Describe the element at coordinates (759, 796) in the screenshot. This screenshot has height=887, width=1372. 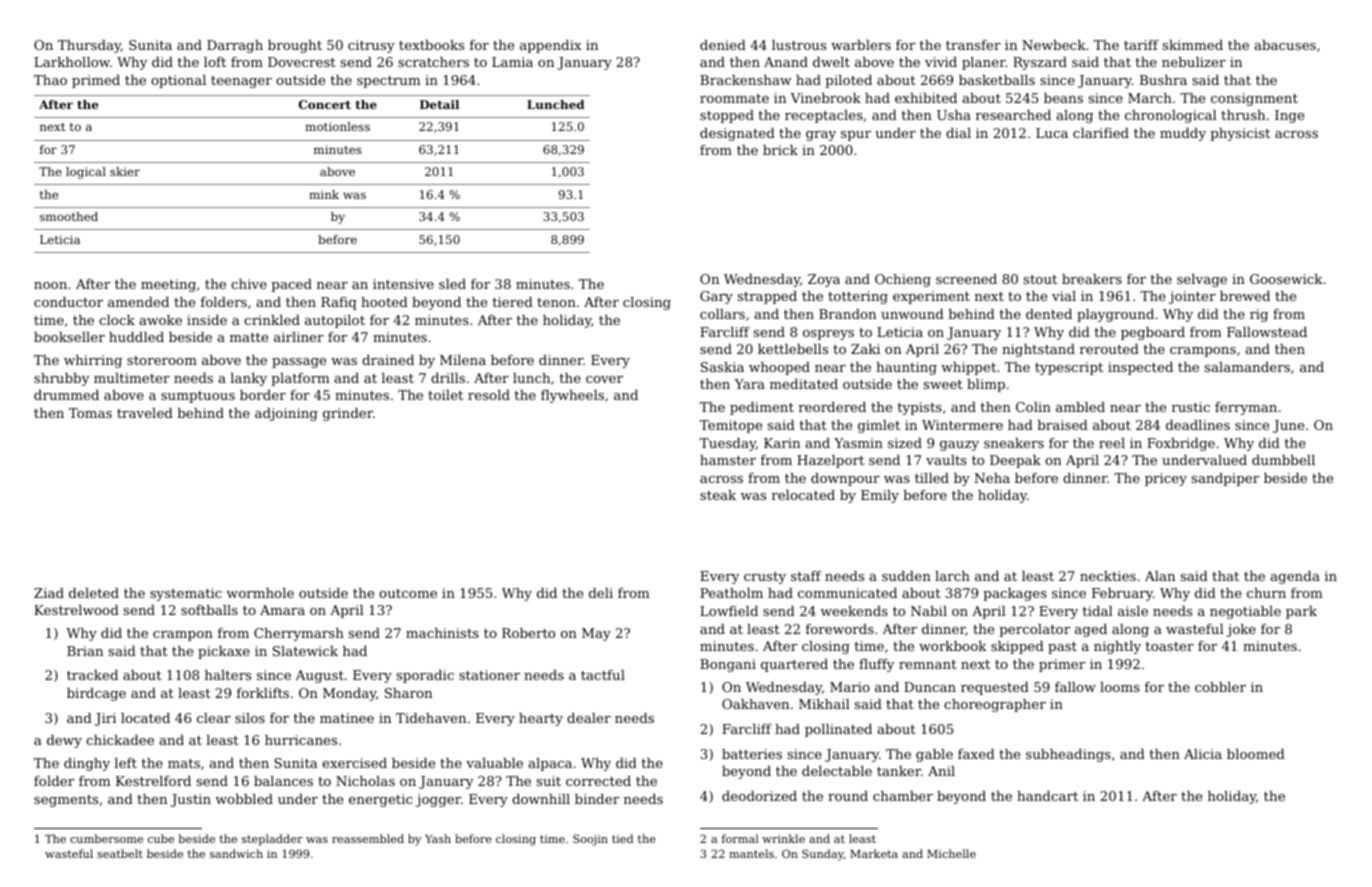
I see `deodorized` at that location.
